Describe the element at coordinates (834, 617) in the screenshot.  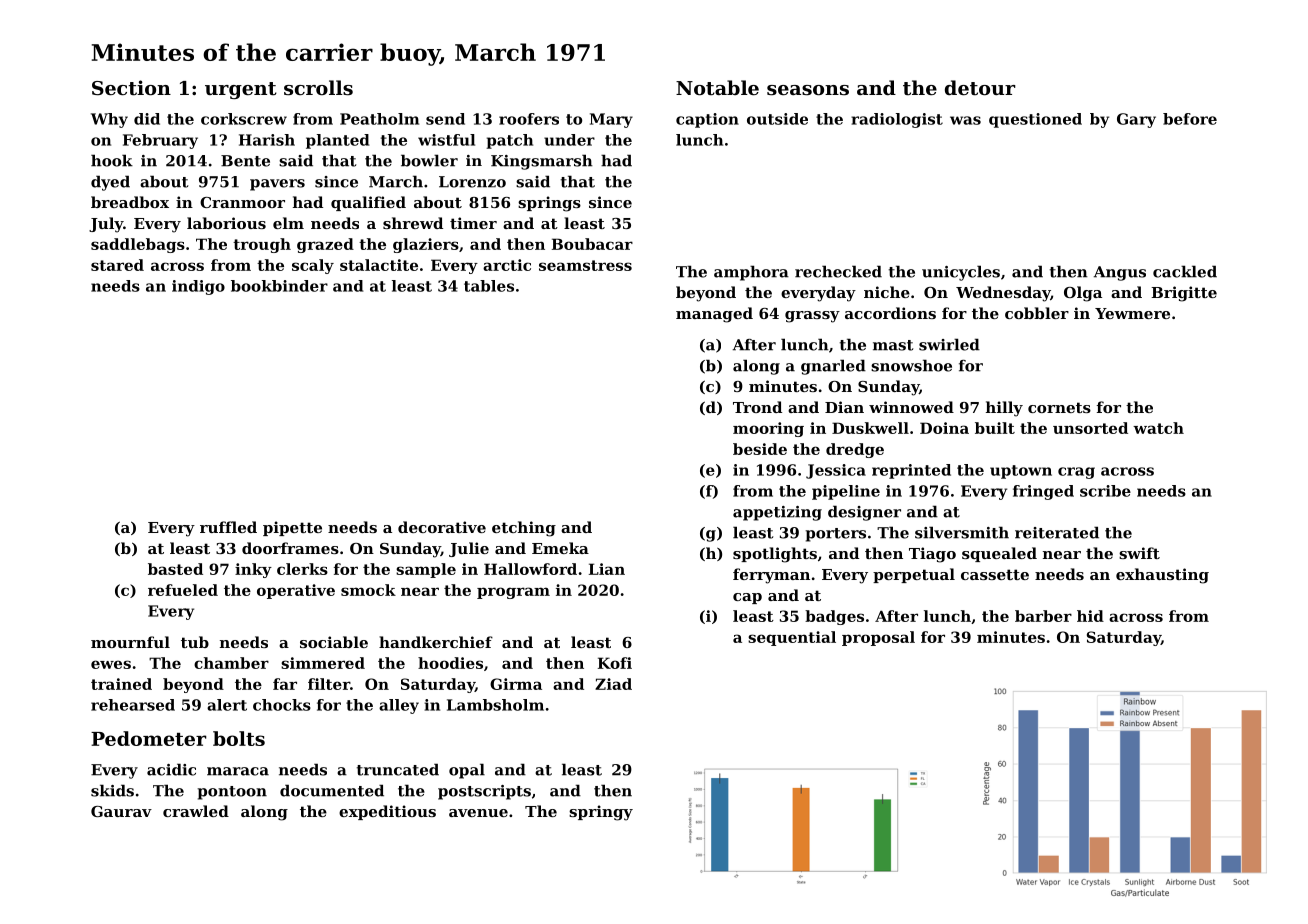
I see `badges` at that location.
